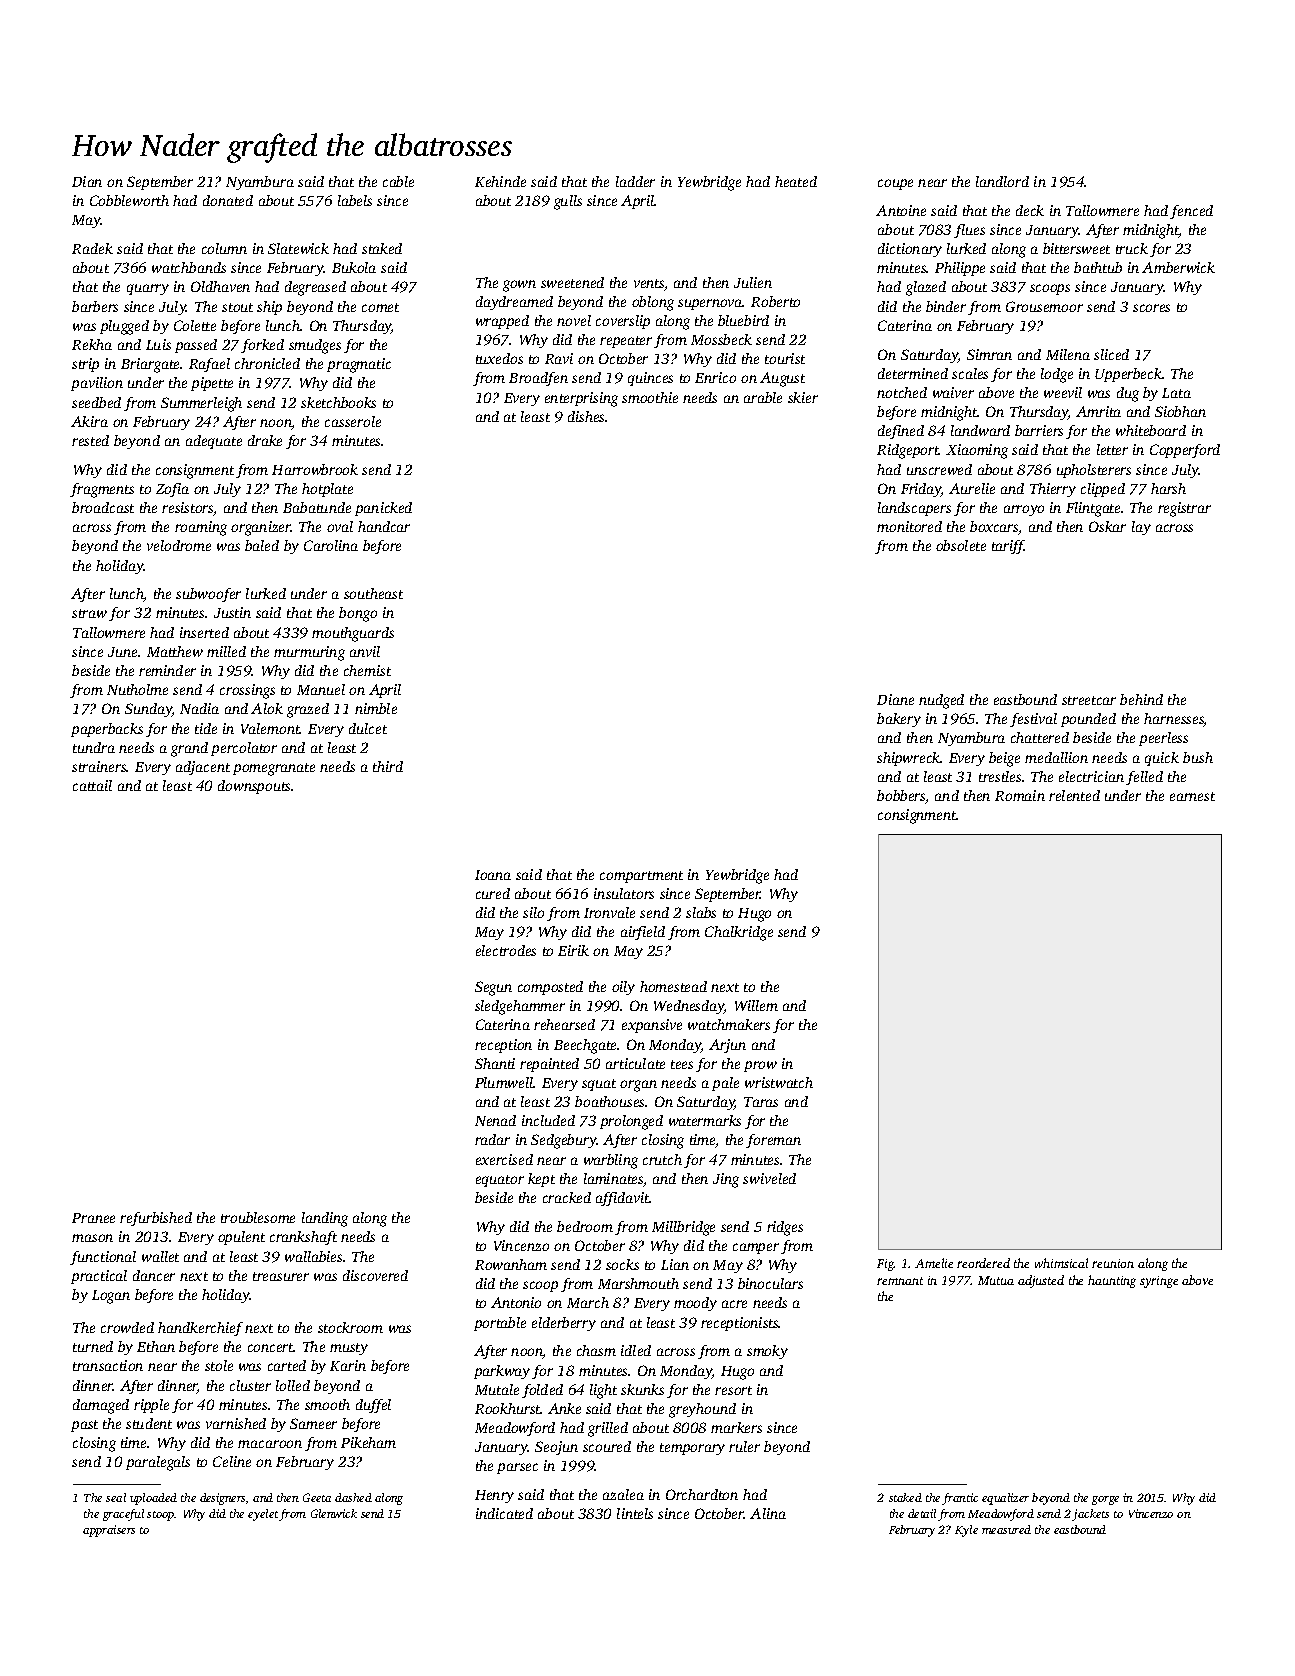  What do you see at coordinates (1141, 699) in the screenshot?
I see `behind` at bounding box center [1141, 699].
